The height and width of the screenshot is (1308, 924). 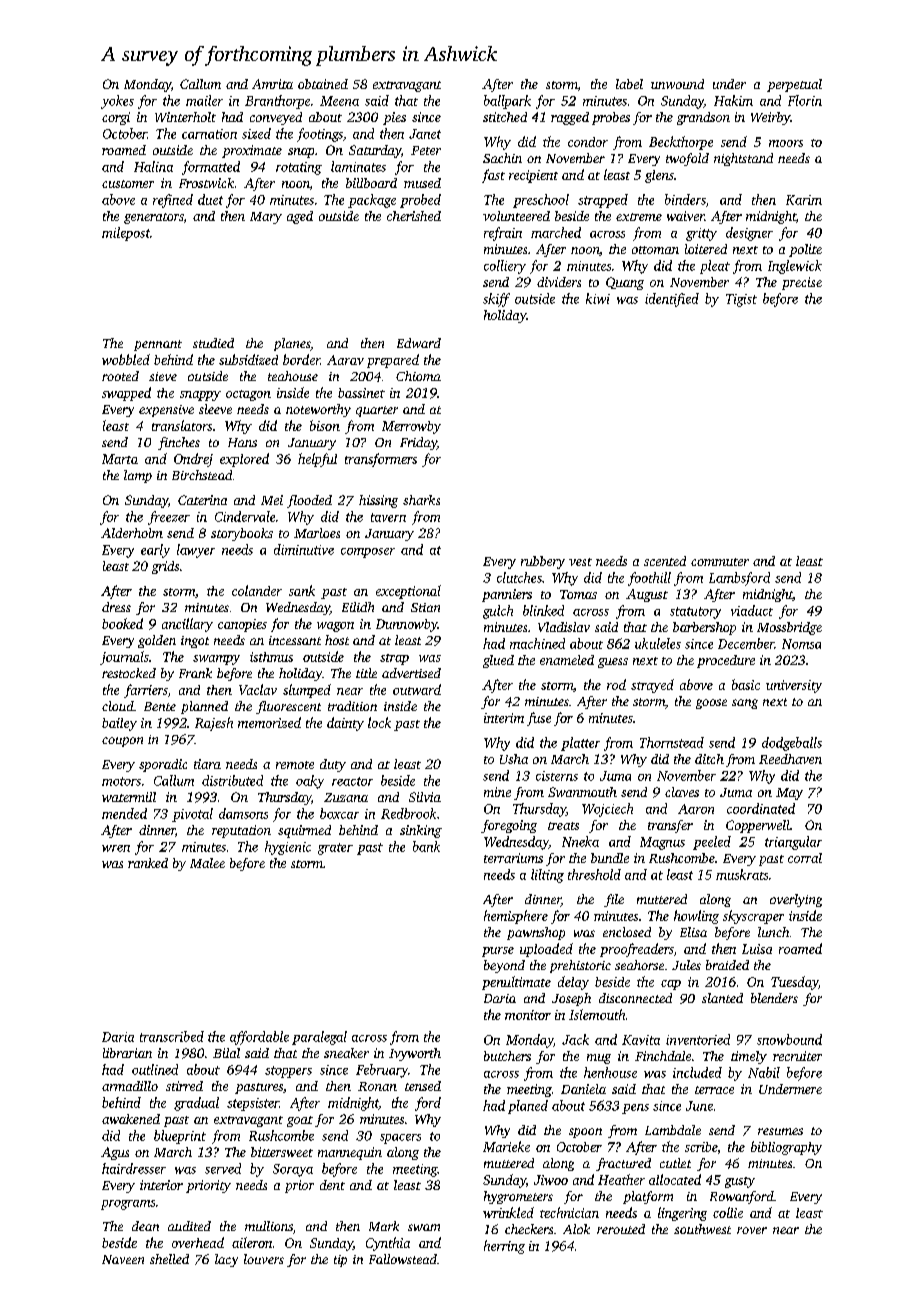 I want to click on booked, so click(x=122, y=623).
